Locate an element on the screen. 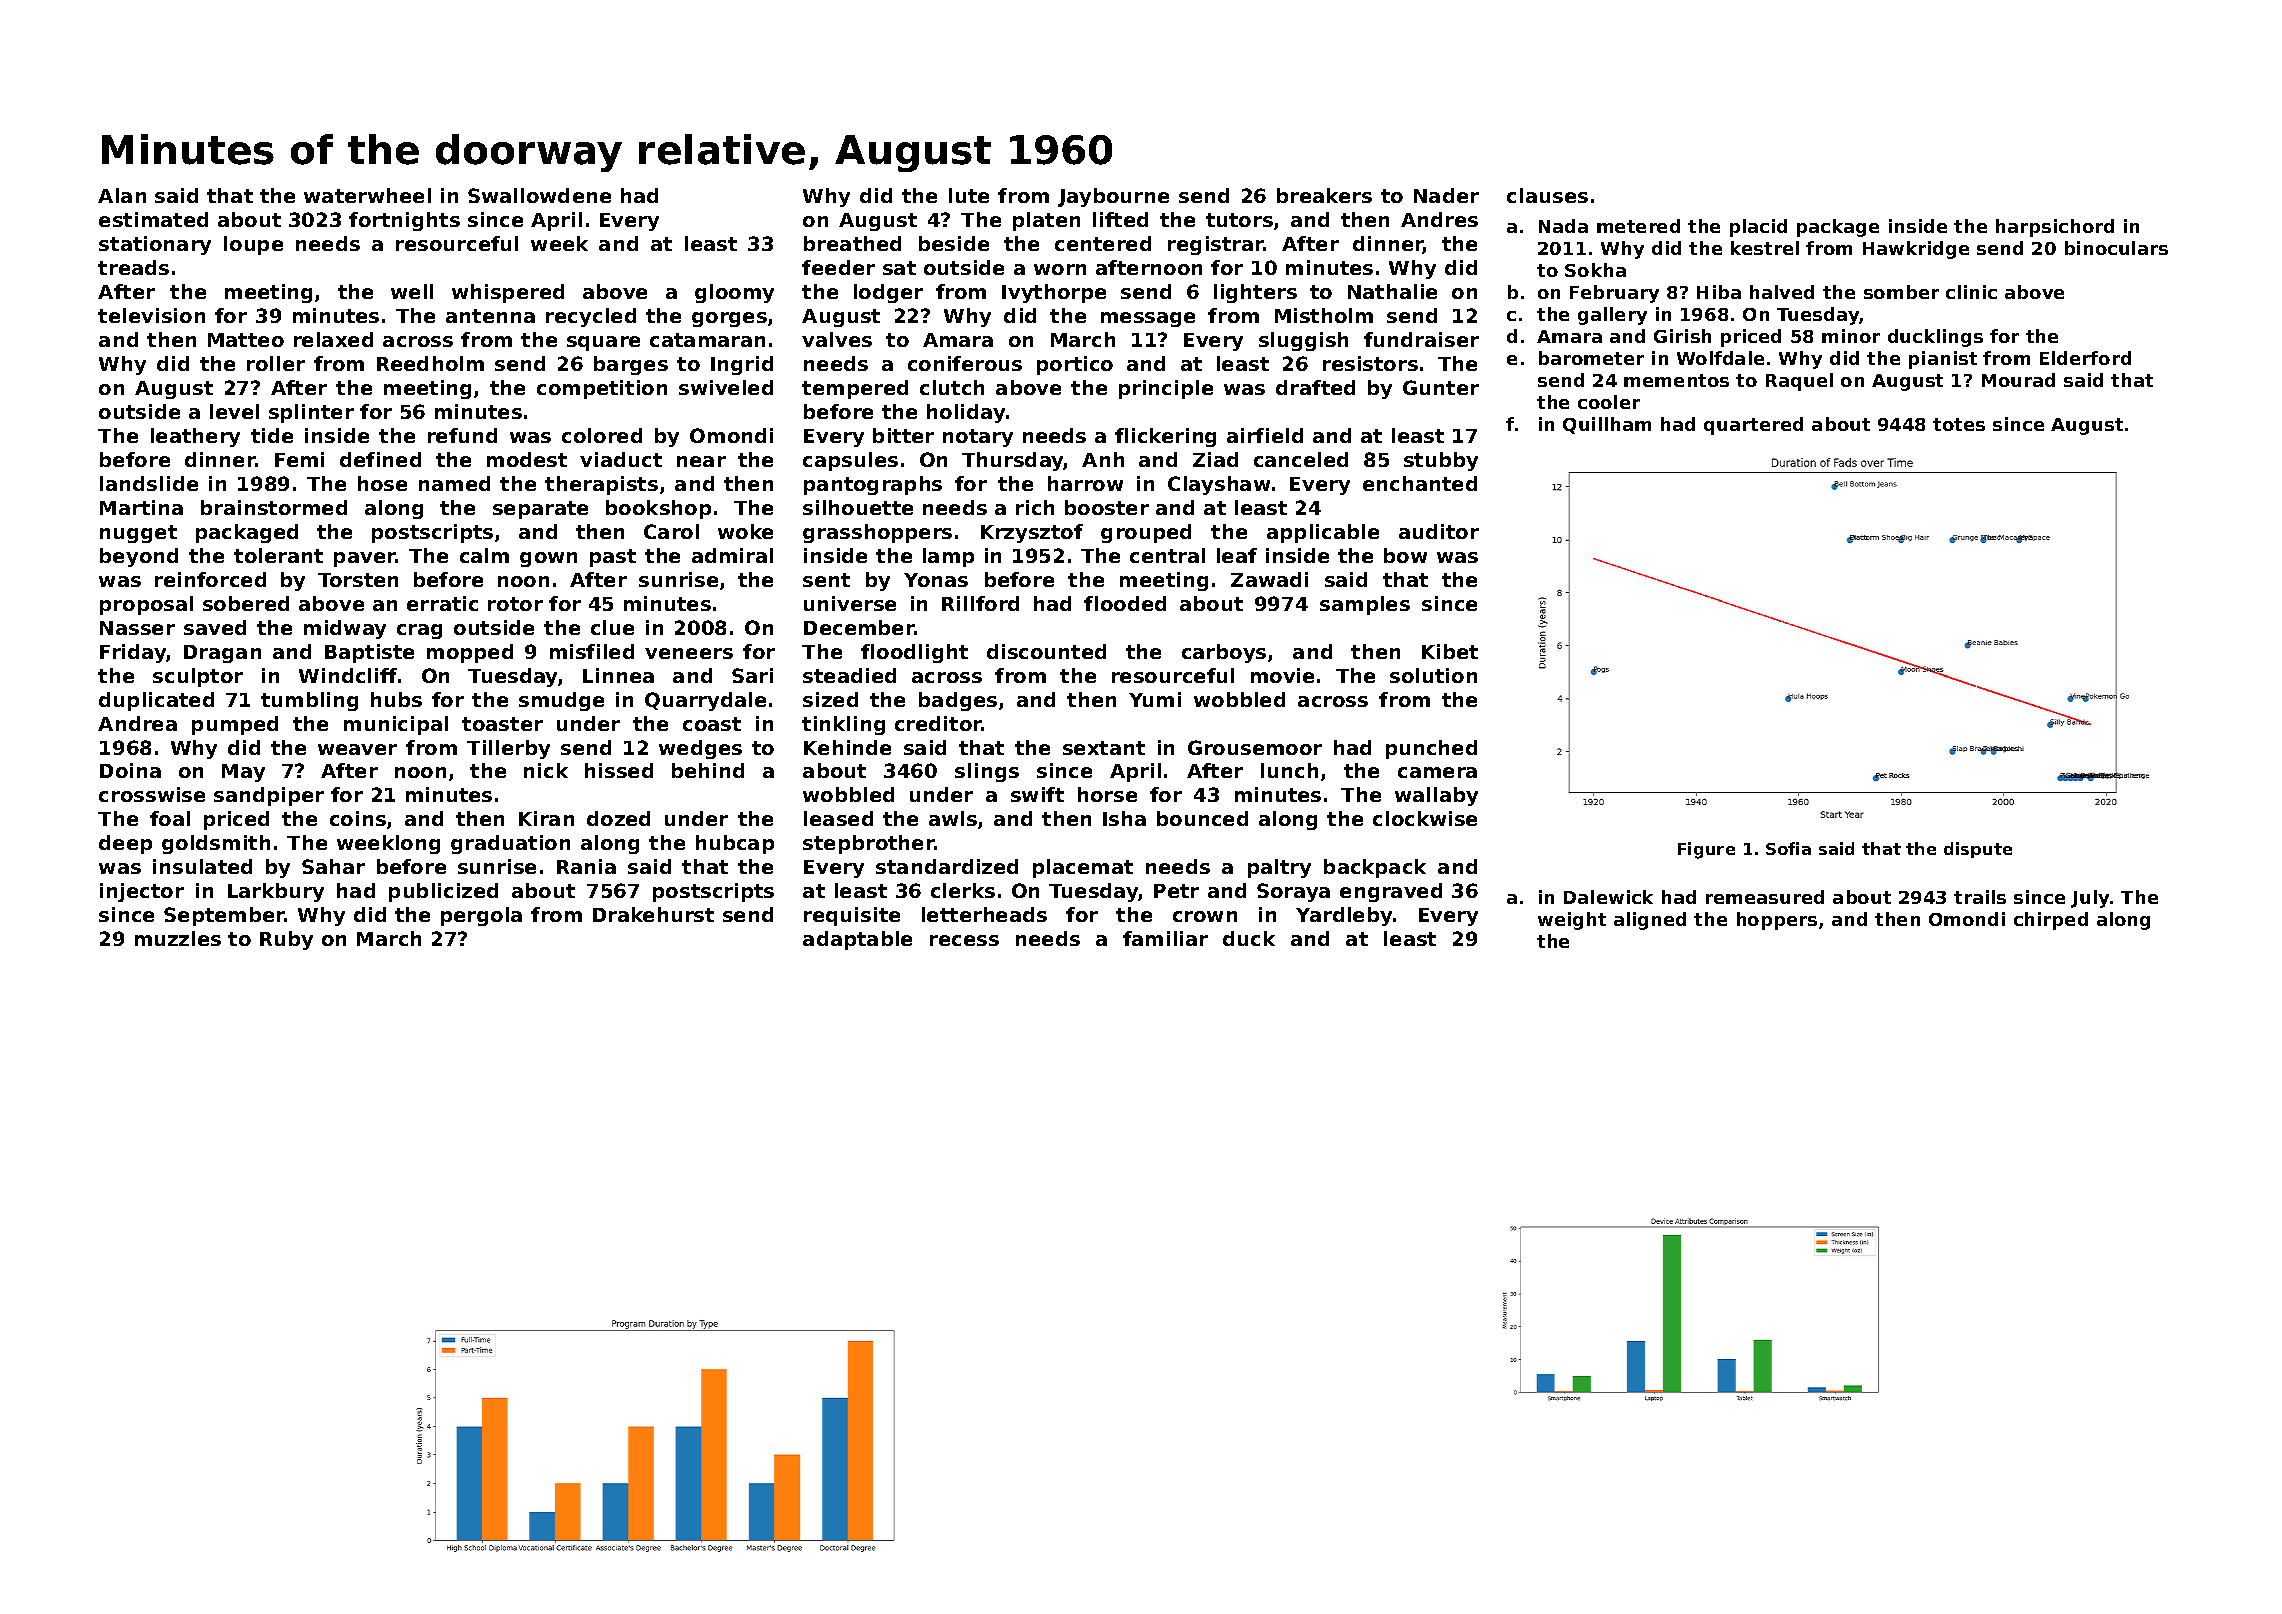  enchanted is located at coordinates (1420, 483).
